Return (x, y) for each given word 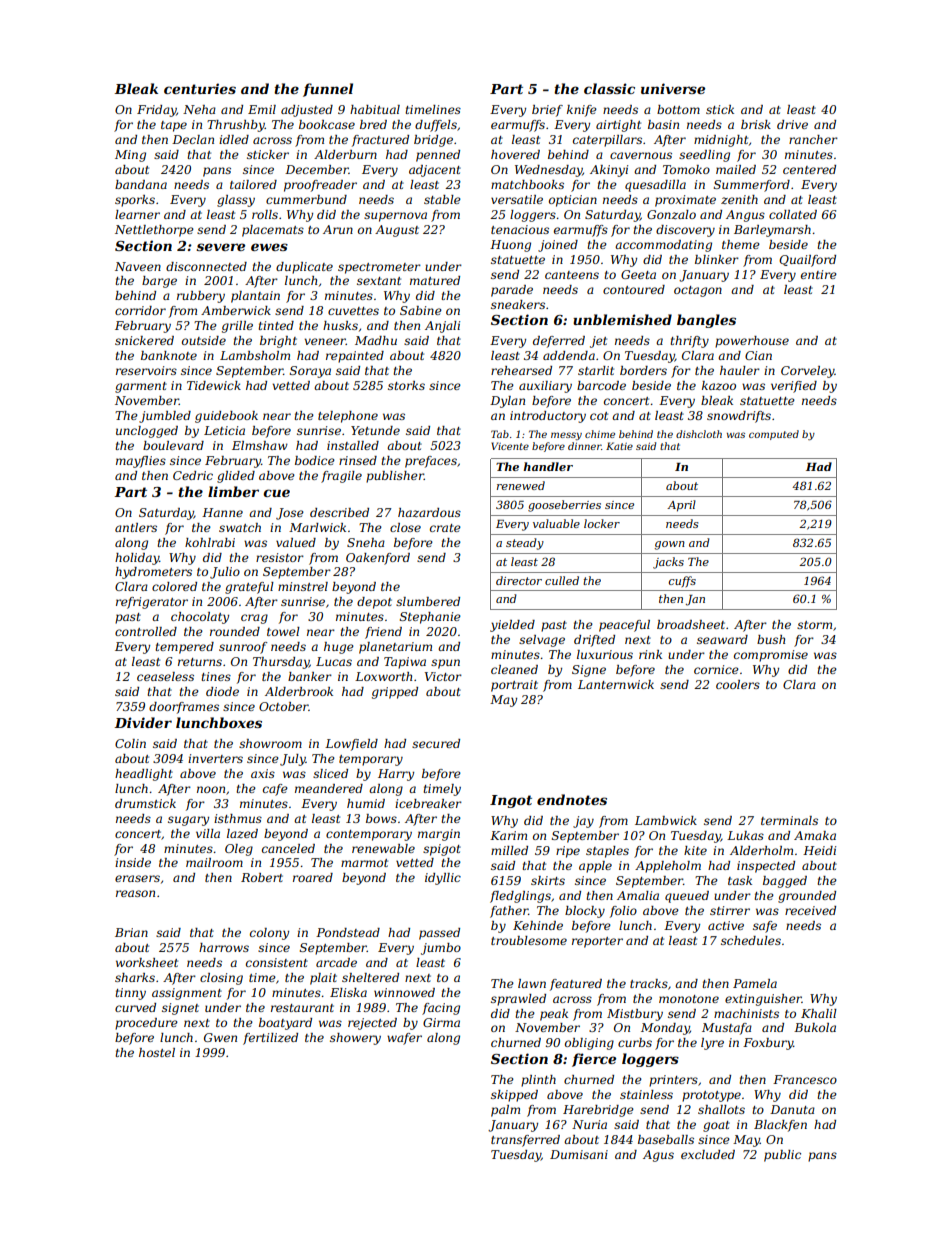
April (681, 506)
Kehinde (538, 925)
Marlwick (317, 527)
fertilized (270, 1039)
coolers (738, 684)
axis (263, 773)
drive (792, 124)
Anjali (442, 327)
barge (159, 282)
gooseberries (564, 506)
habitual (375, 109)
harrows (224, 947)
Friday (156, 111)
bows (381, 818)
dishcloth (699, 434)
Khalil (819, 1013)
